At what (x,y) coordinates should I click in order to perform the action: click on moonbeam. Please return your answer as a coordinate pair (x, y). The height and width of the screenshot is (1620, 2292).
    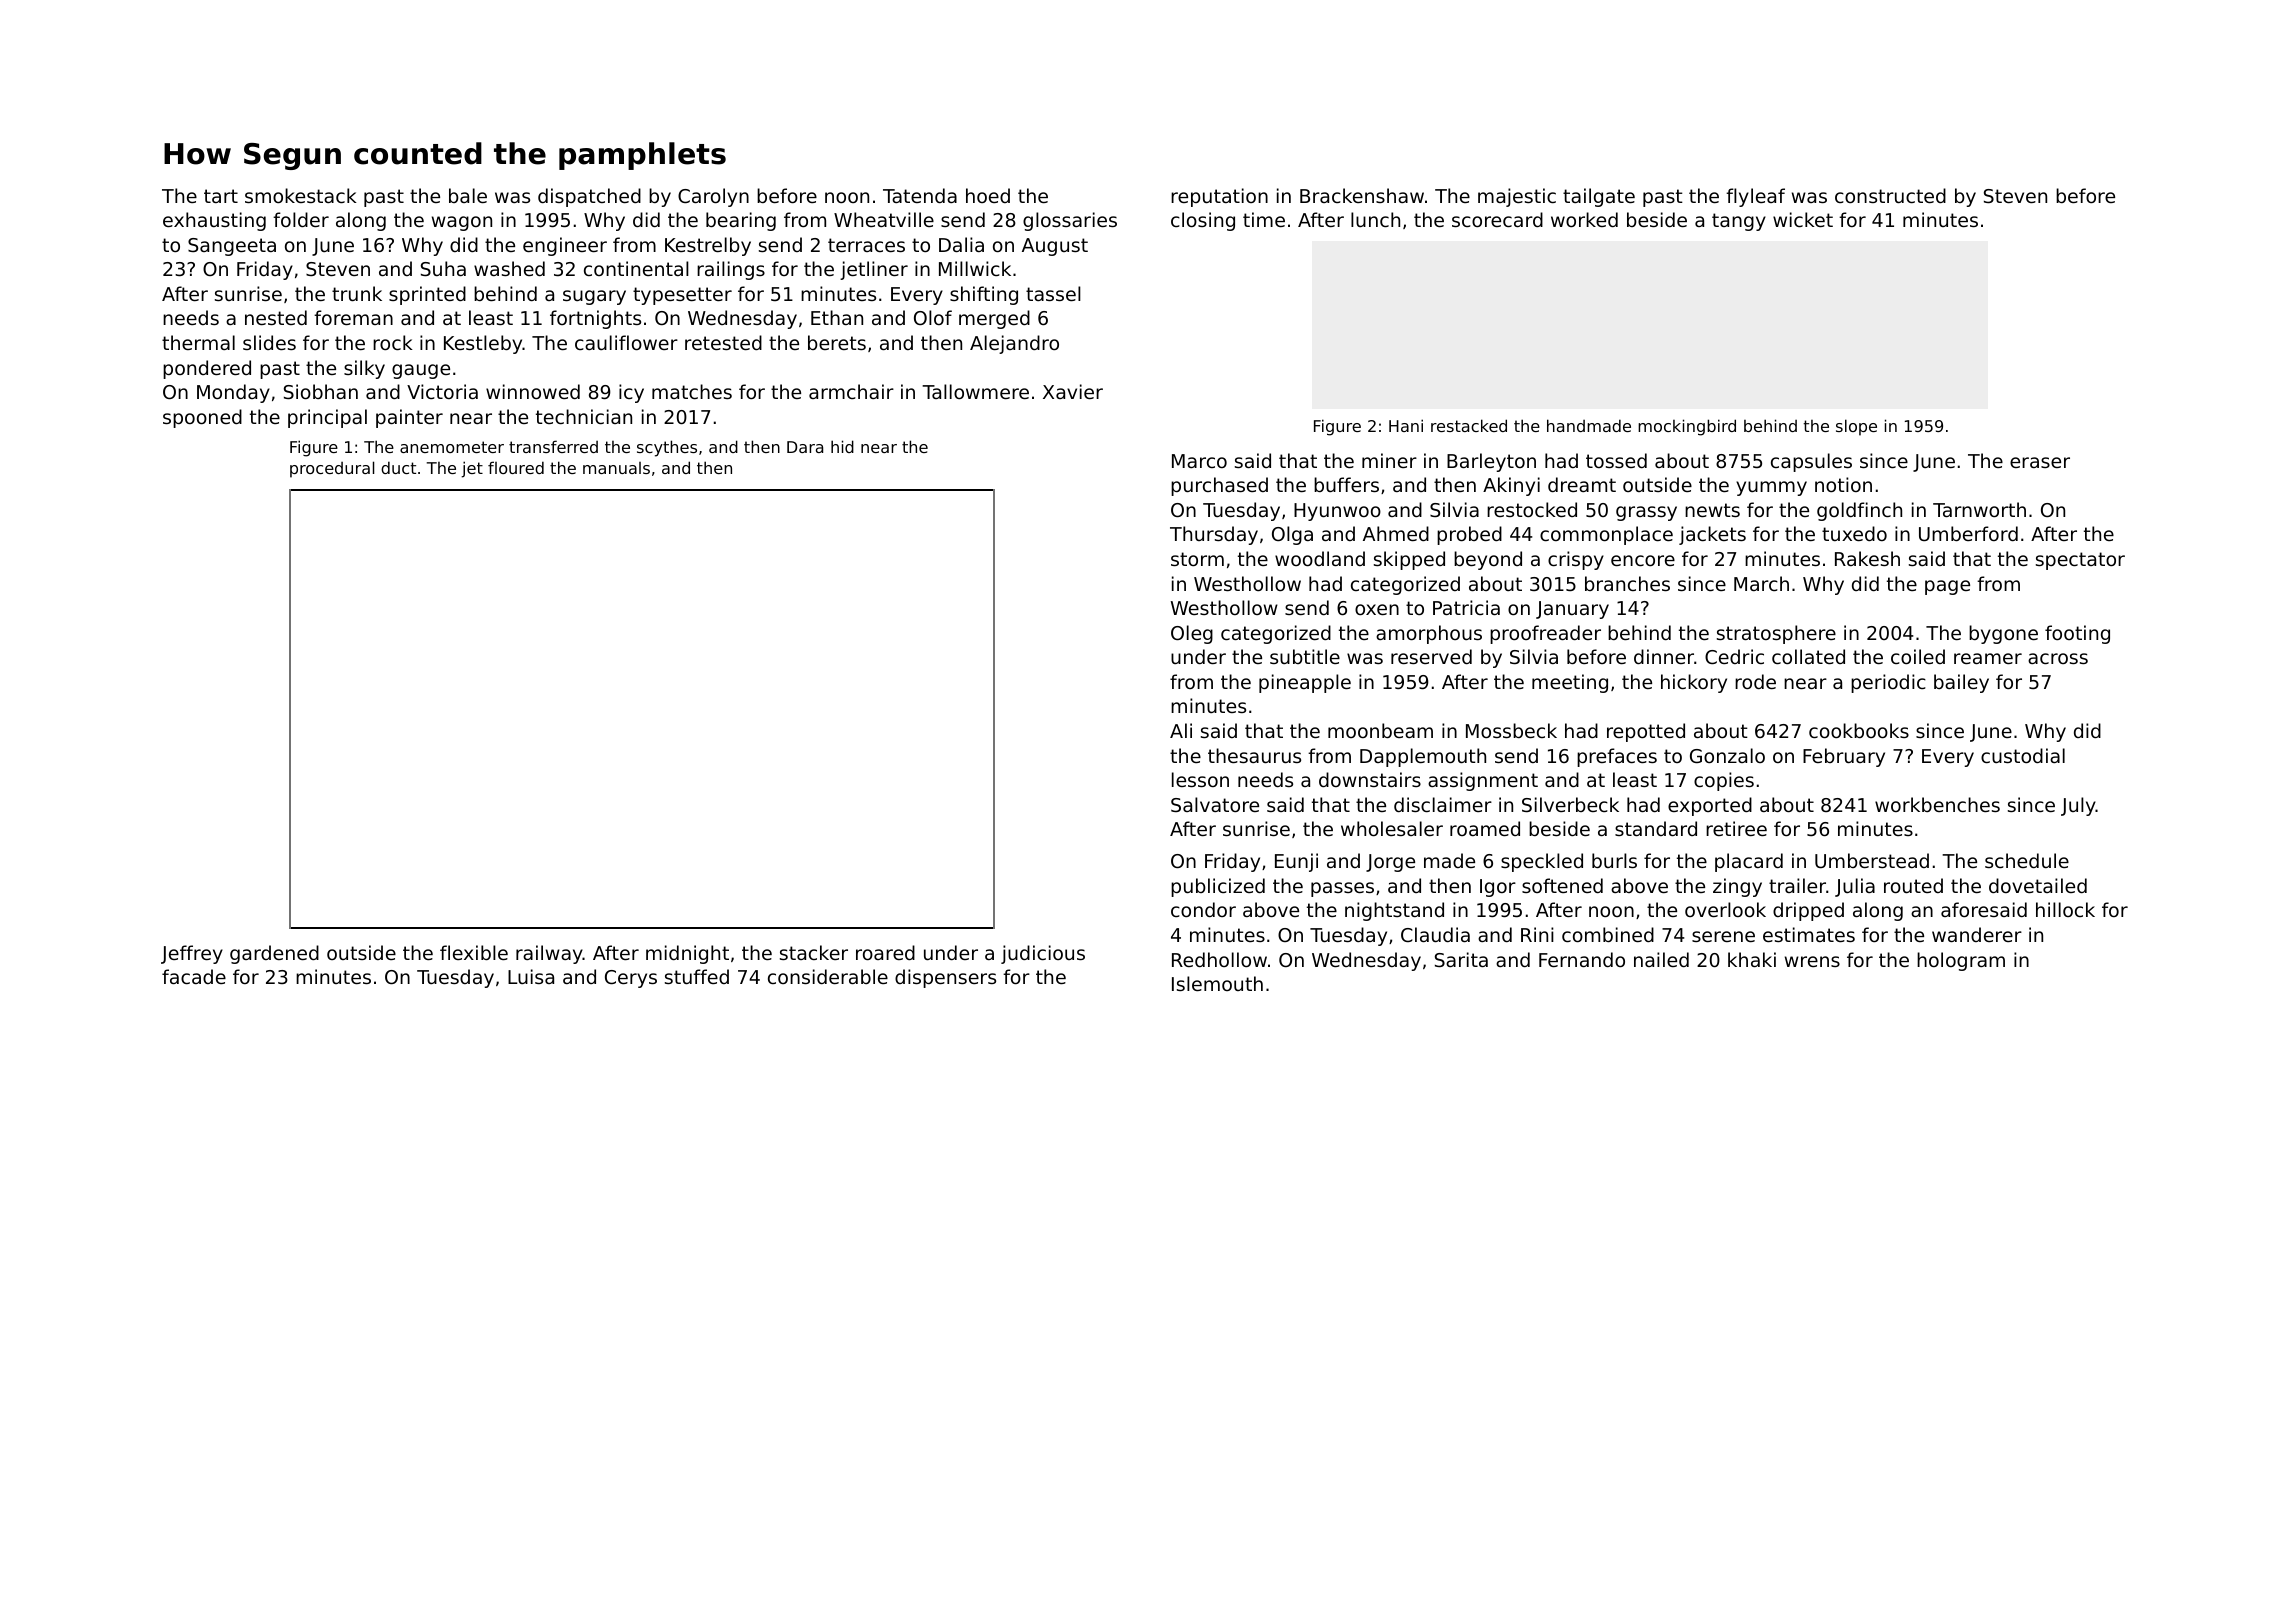
    Looking at the image, I should click on (1380, 730).
